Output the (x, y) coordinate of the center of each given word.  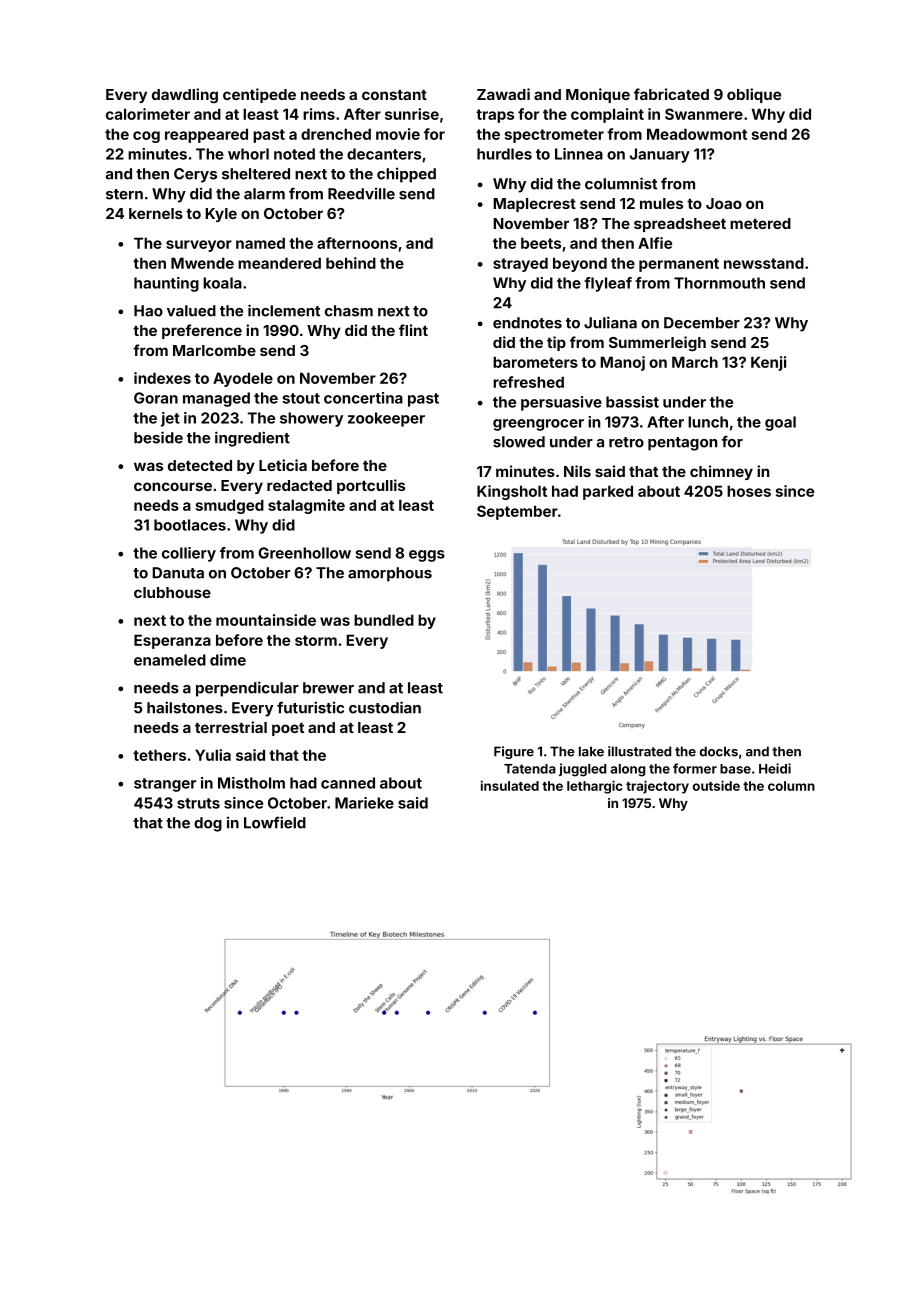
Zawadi (503, 94)
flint (413, 330)
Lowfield (275, 822)
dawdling (185, 96)
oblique (754, 95)
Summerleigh (657, 344)
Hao (148, 311)
